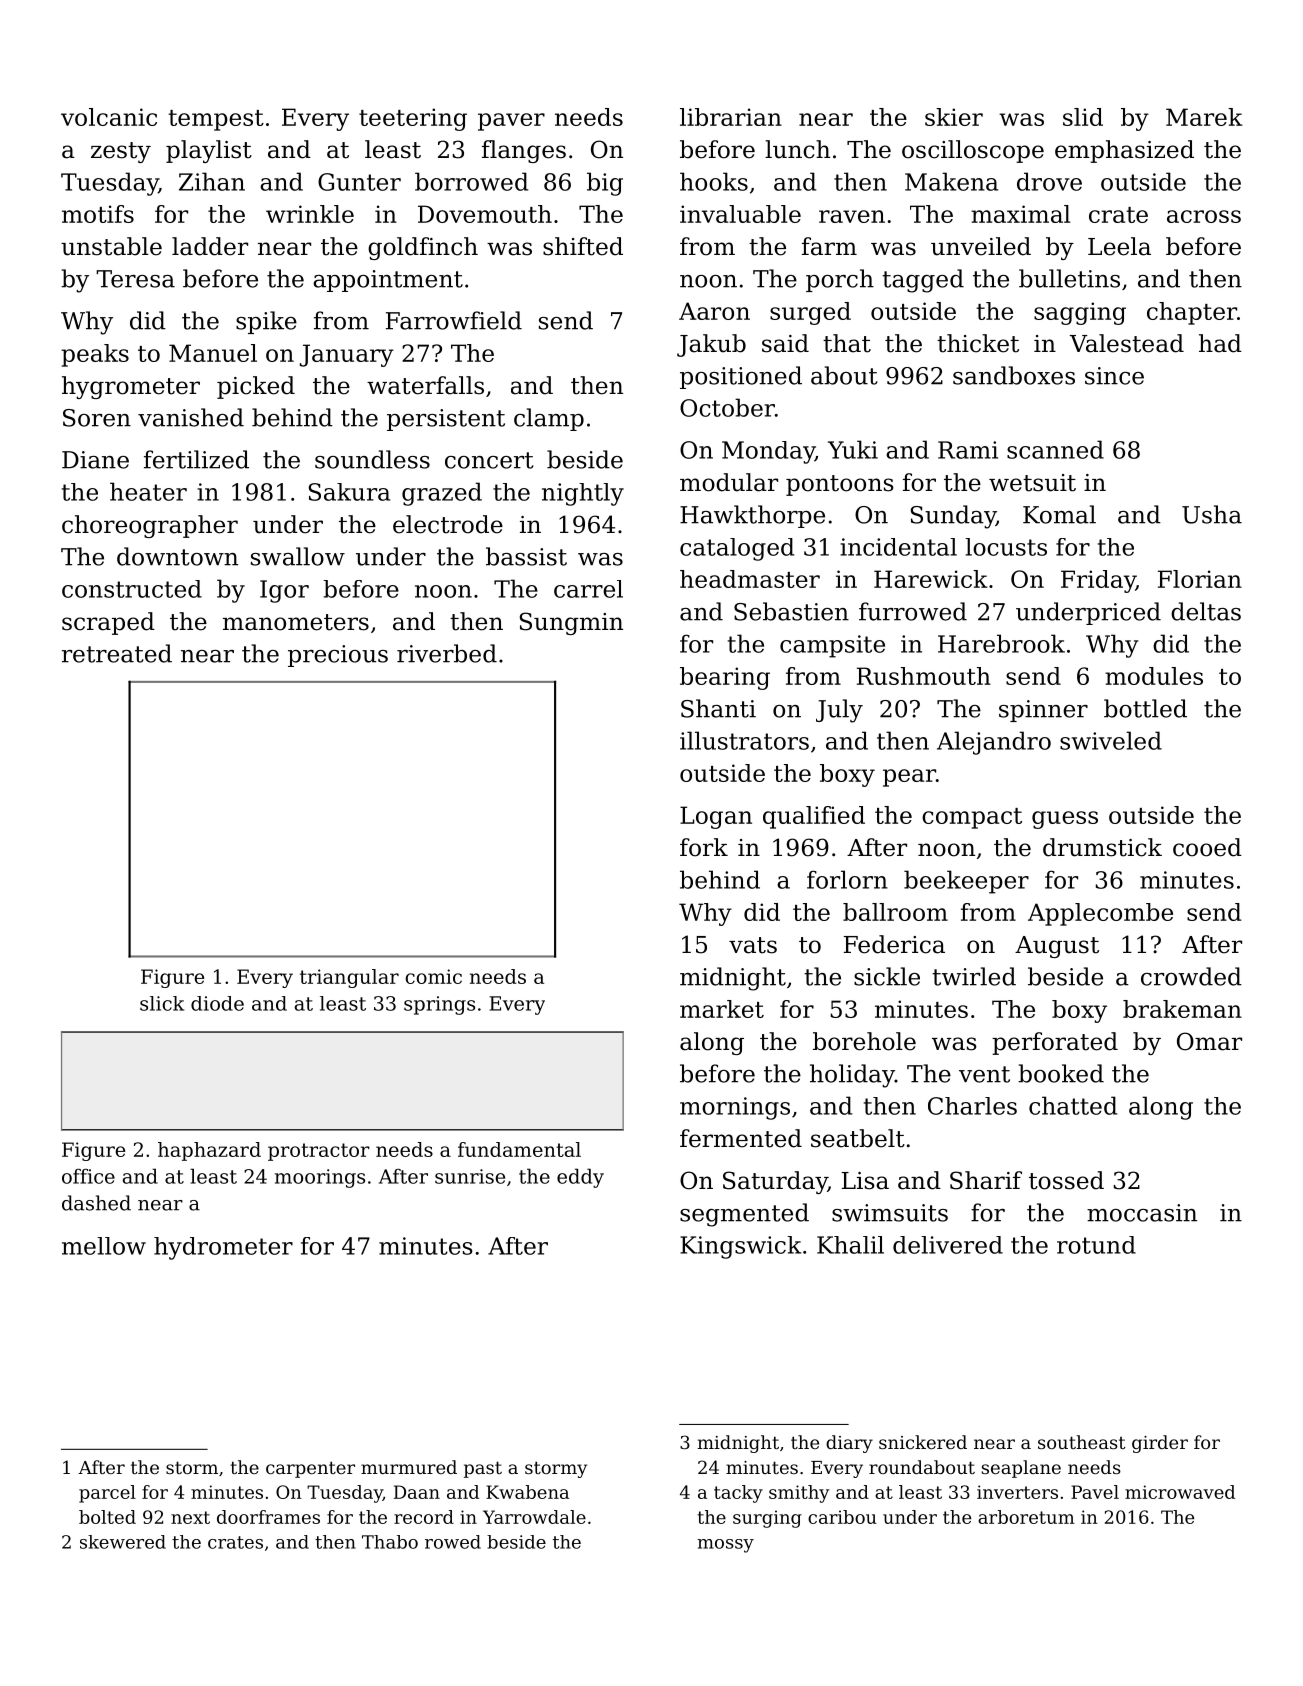 This screenshot has width=1303, height=1686. Describe the element at coordinates (349, 978) in the screenshot. I see `triangular` at that location.
